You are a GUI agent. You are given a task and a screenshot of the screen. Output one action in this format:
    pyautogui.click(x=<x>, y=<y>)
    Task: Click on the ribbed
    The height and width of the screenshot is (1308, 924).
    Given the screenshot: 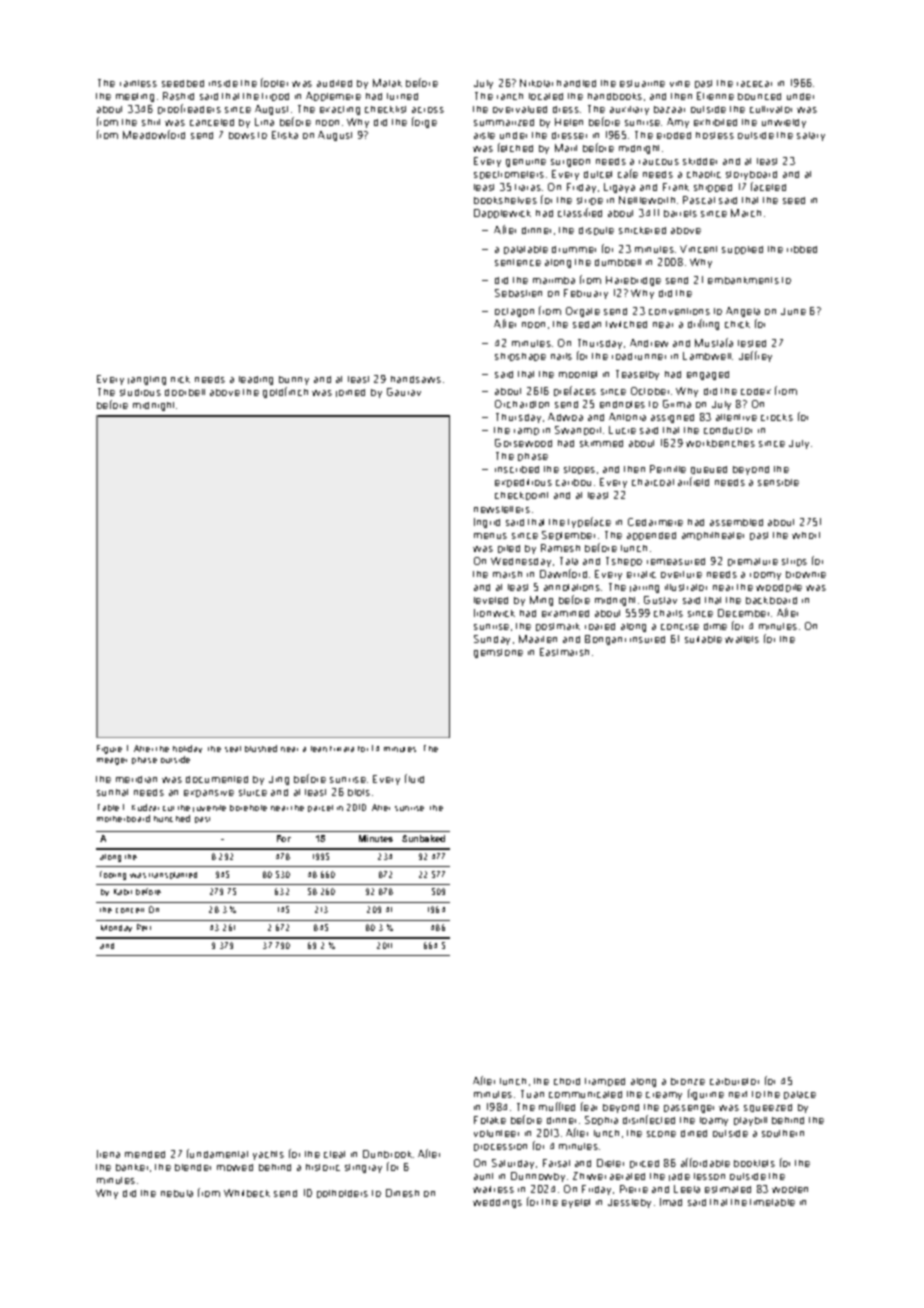 What is the action you would take?
    pyautogui.click(x=802, y=249)
